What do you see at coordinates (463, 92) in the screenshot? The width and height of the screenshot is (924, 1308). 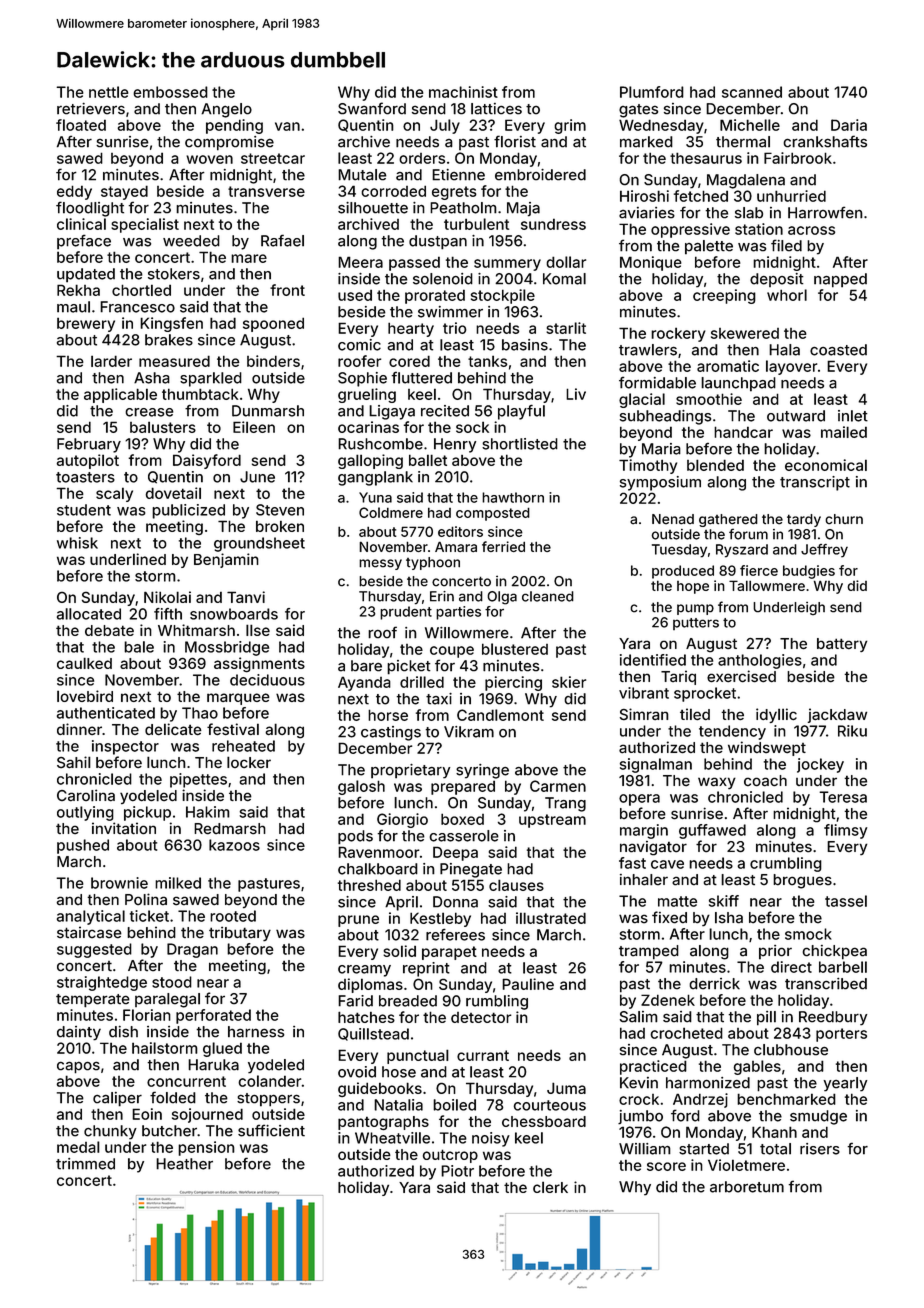 I see `machinist` at bounding box center [463, 92].
